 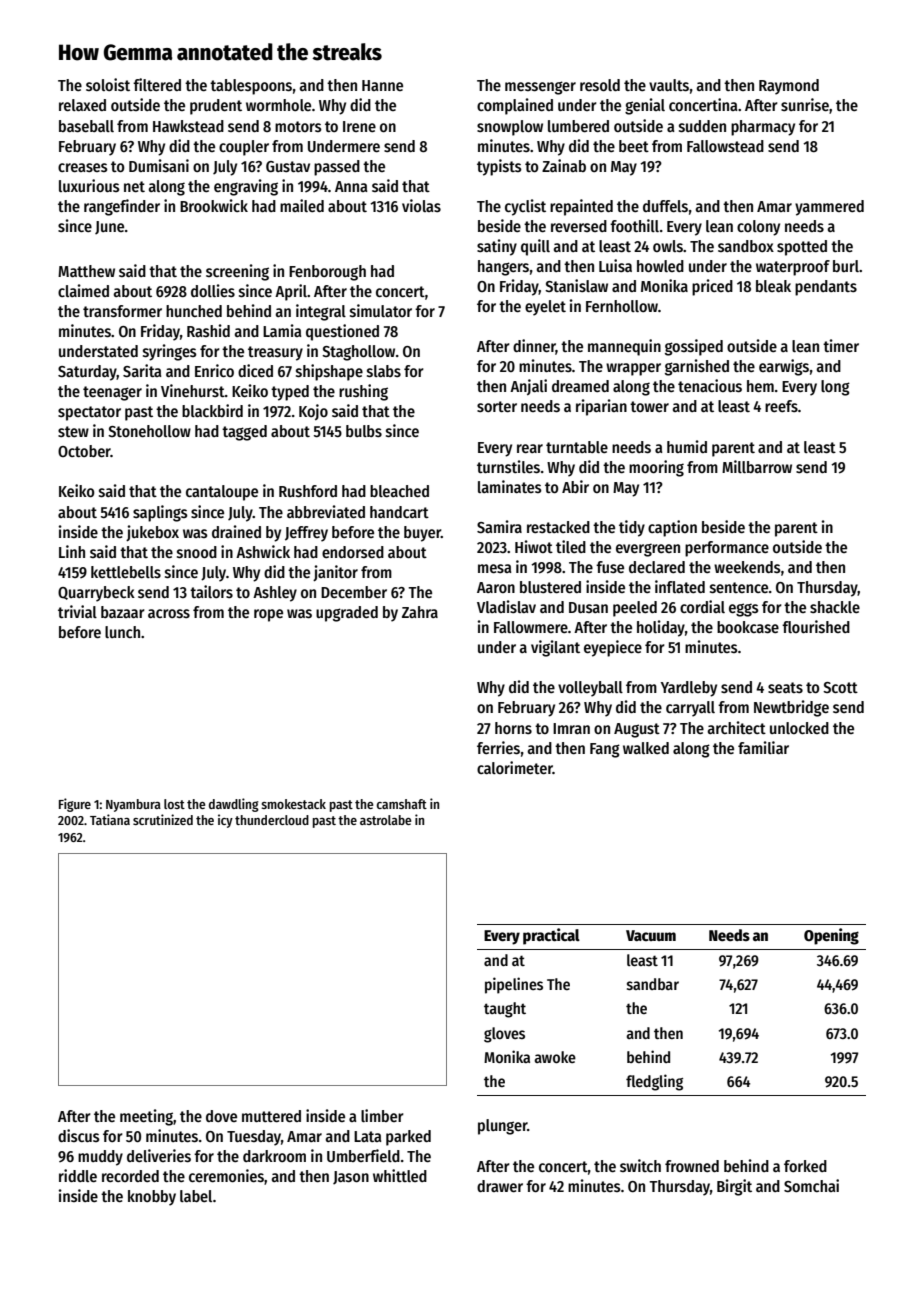 What do you see at coordinates (531, 627) in the page?
I see `Fallowmere` at bounding box center [531, 627].
